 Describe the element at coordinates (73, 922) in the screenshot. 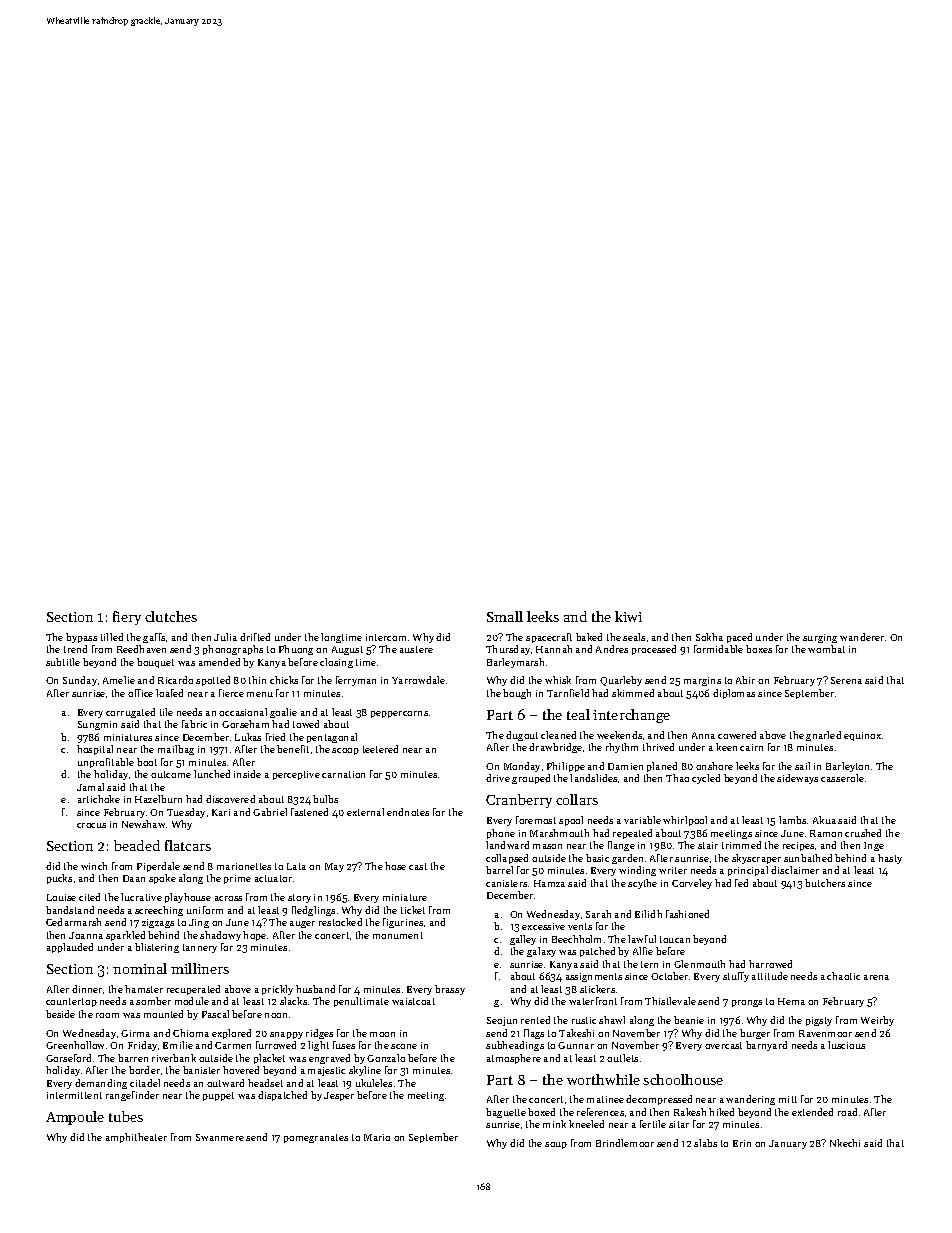

I see `Cedarmarsh` at that location.
